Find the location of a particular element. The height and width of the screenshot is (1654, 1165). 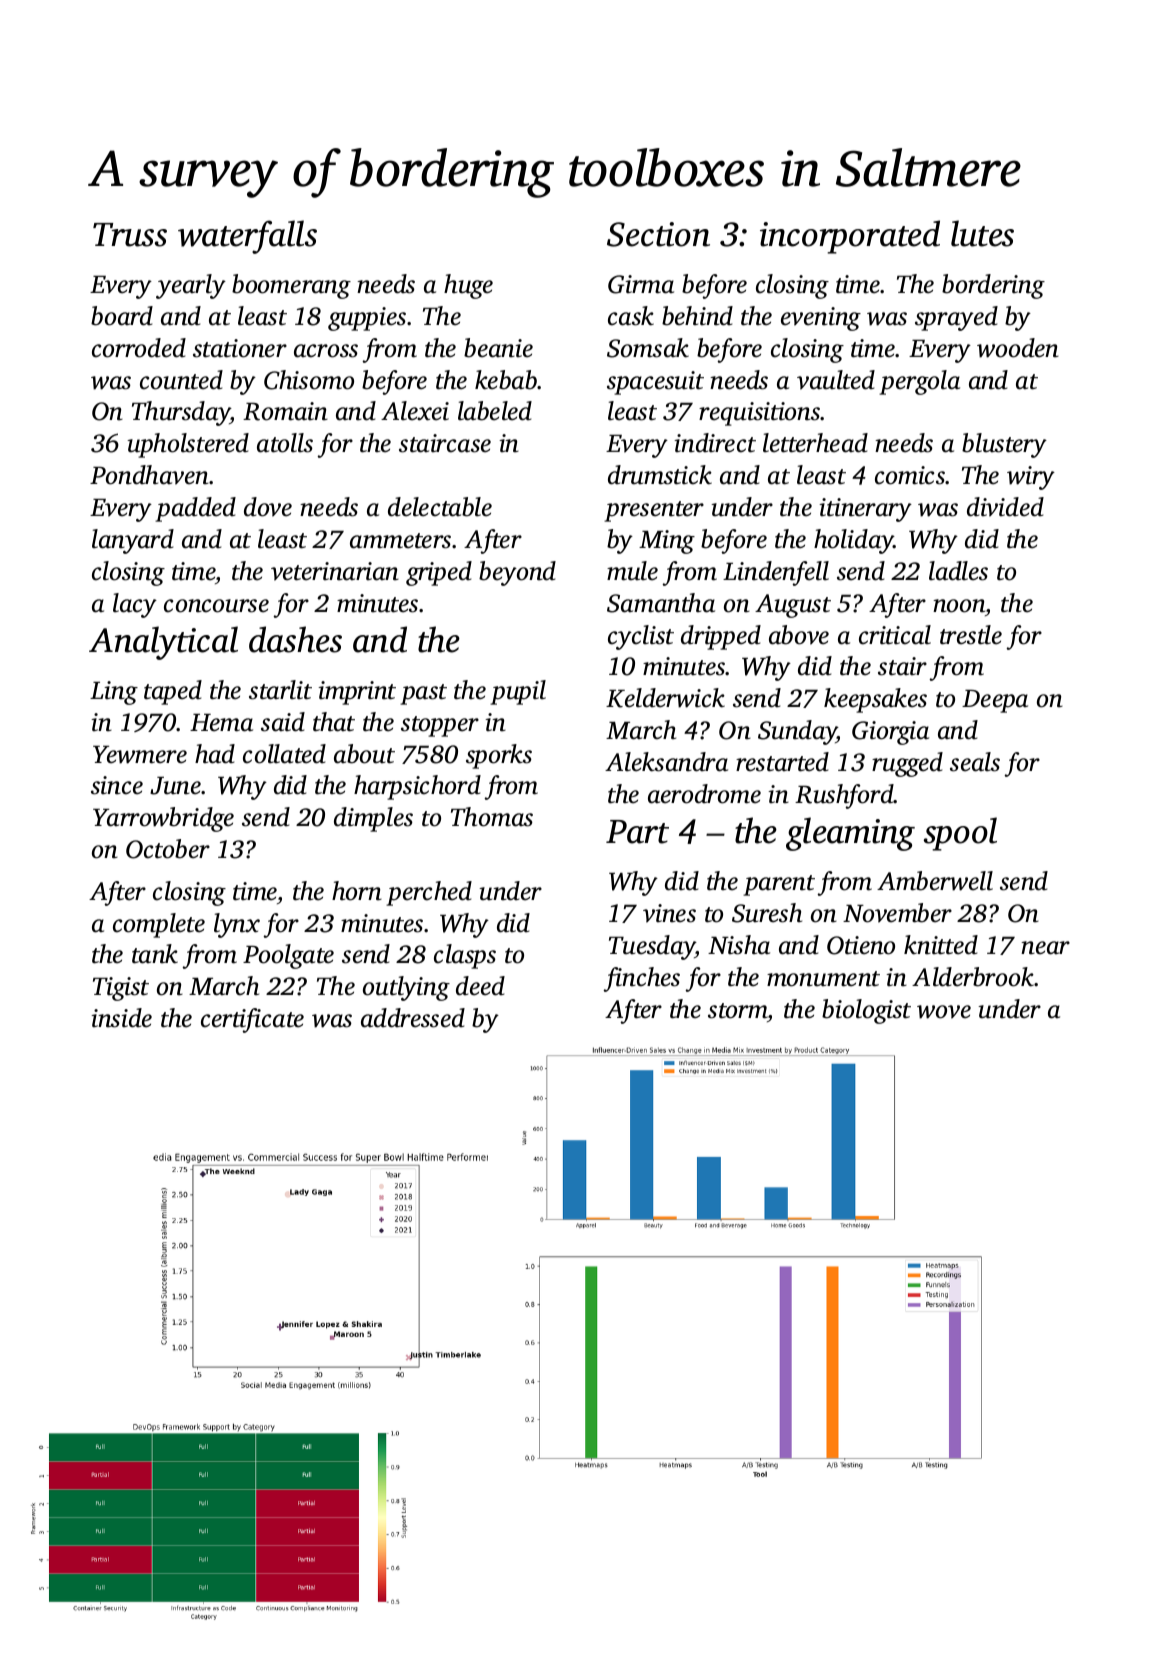

horn is located at coordinates (357, 891).
